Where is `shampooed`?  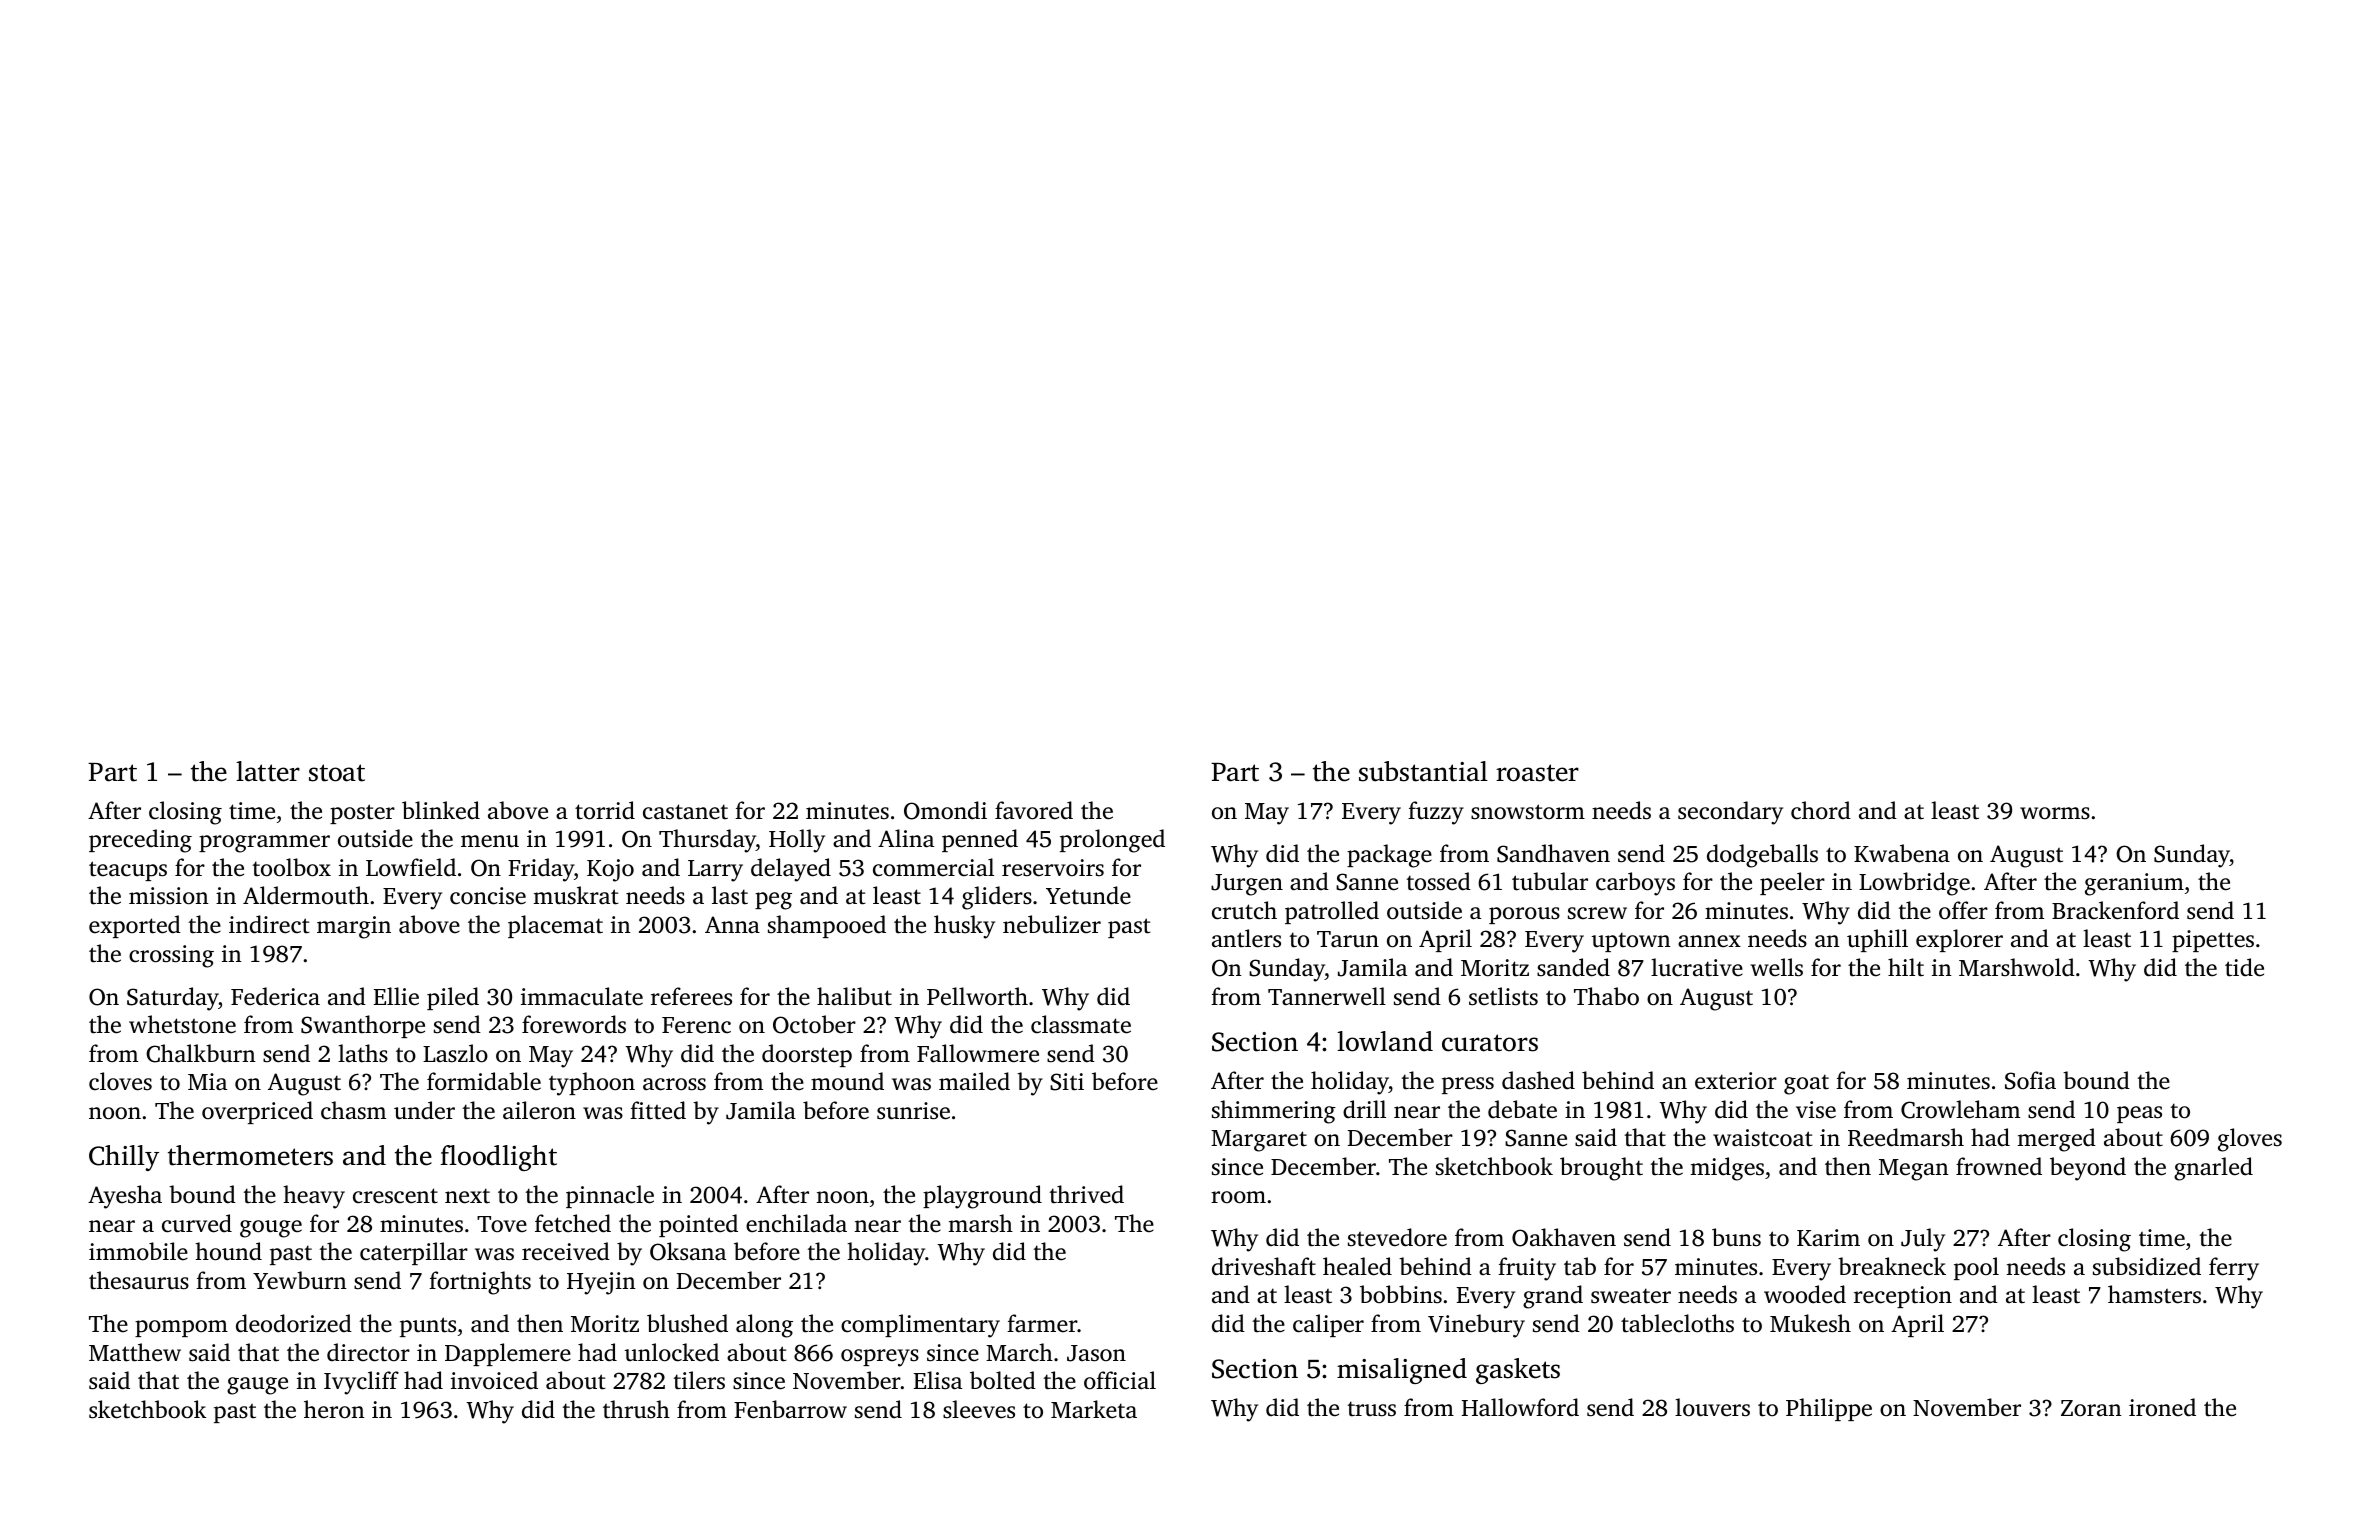 shampooed is located at coordinates (827, 926).
